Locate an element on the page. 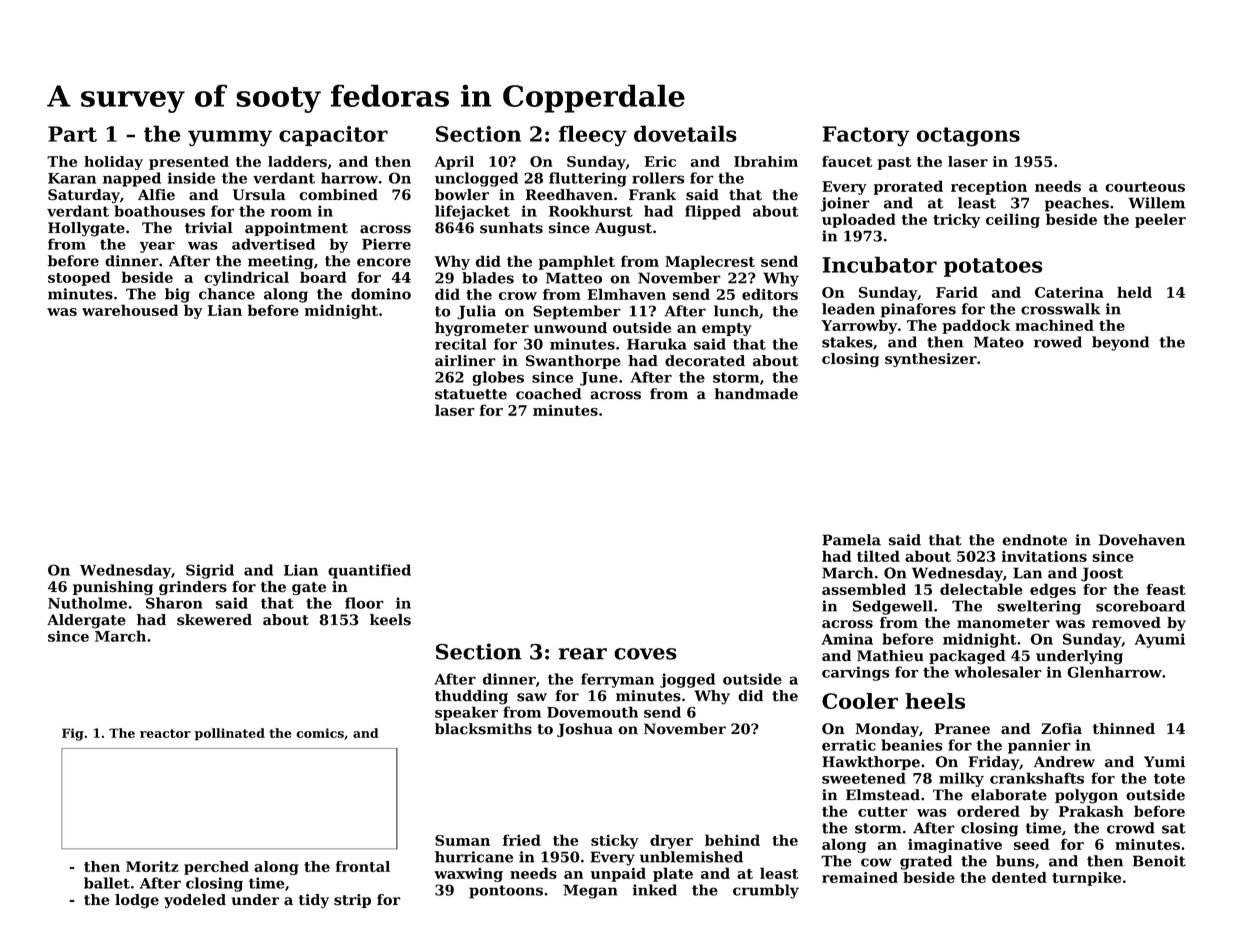  yummy is located at coordinates (230, 138).
